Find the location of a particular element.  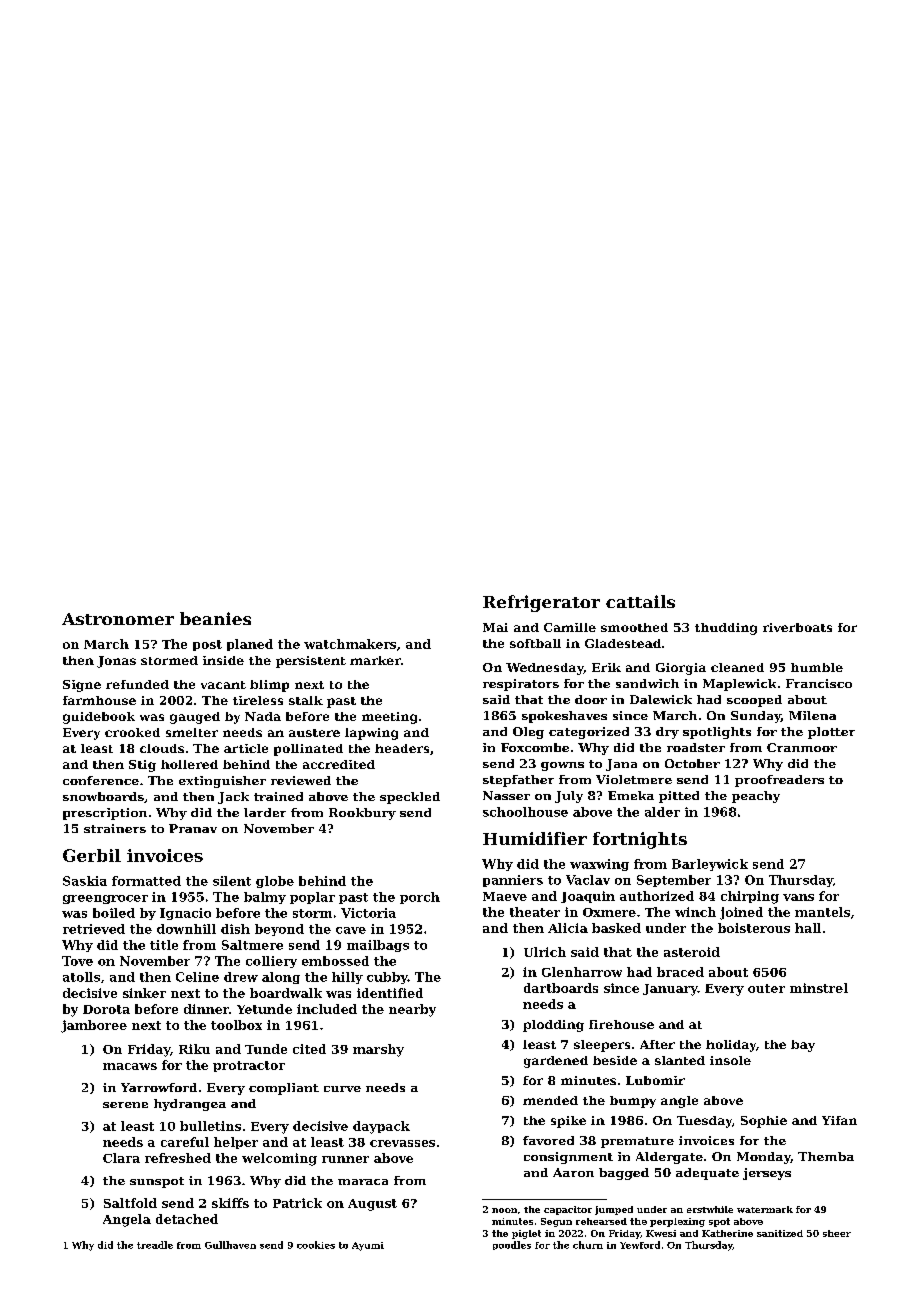

Lubomir is located at coordinates (655, 1080).
